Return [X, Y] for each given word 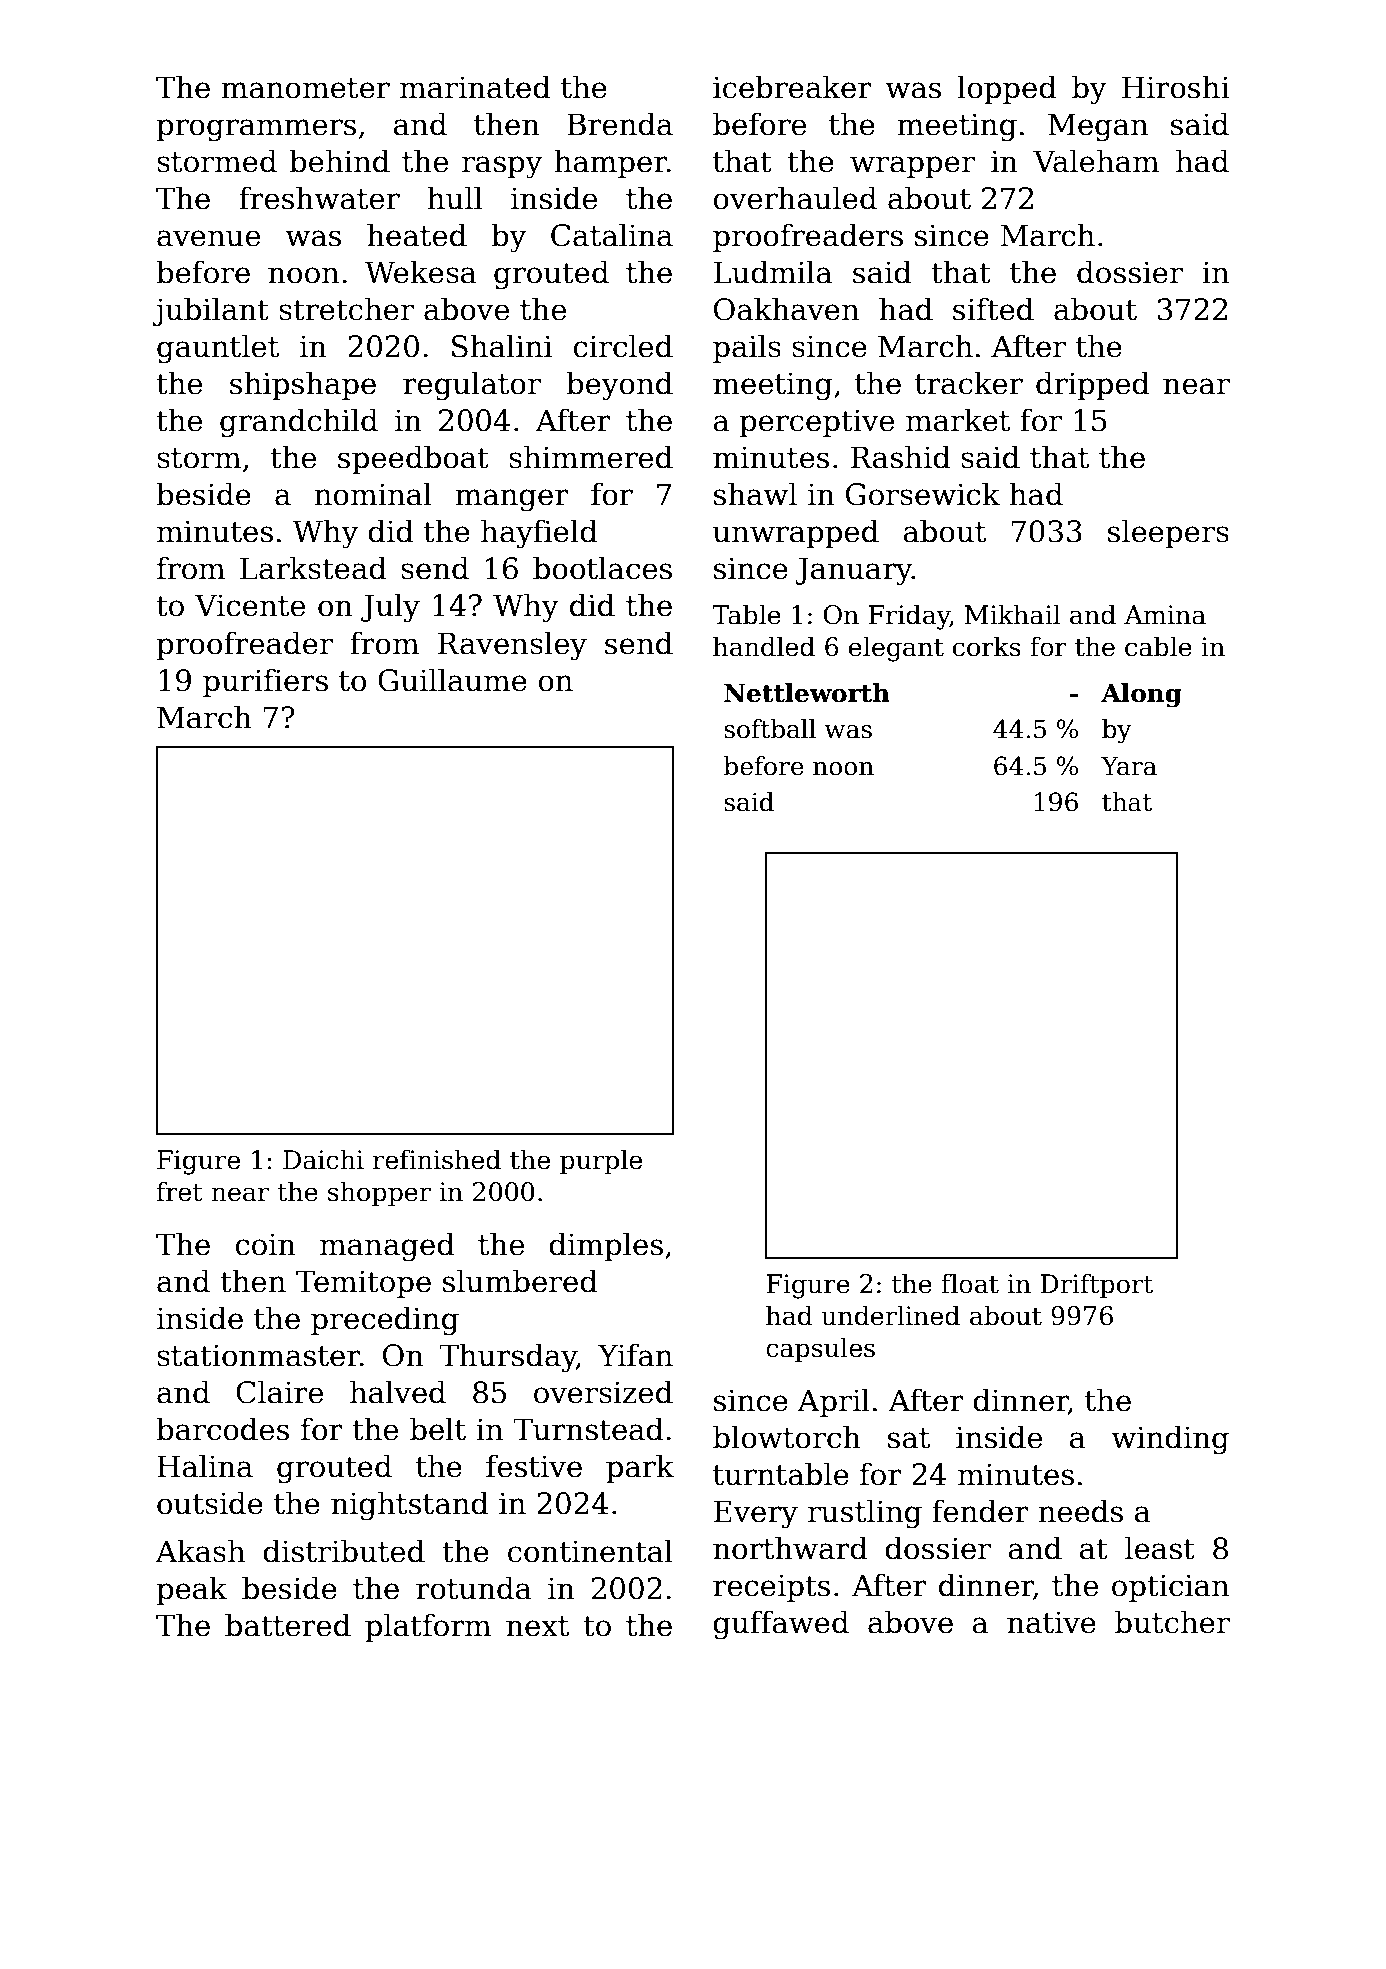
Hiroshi [1176, 87]
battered [288, 1625]
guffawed [781, 1625]
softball [770, 729]
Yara [1129, 766]
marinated [475, 87]
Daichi [323, 1159]
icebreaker [792, 87]
